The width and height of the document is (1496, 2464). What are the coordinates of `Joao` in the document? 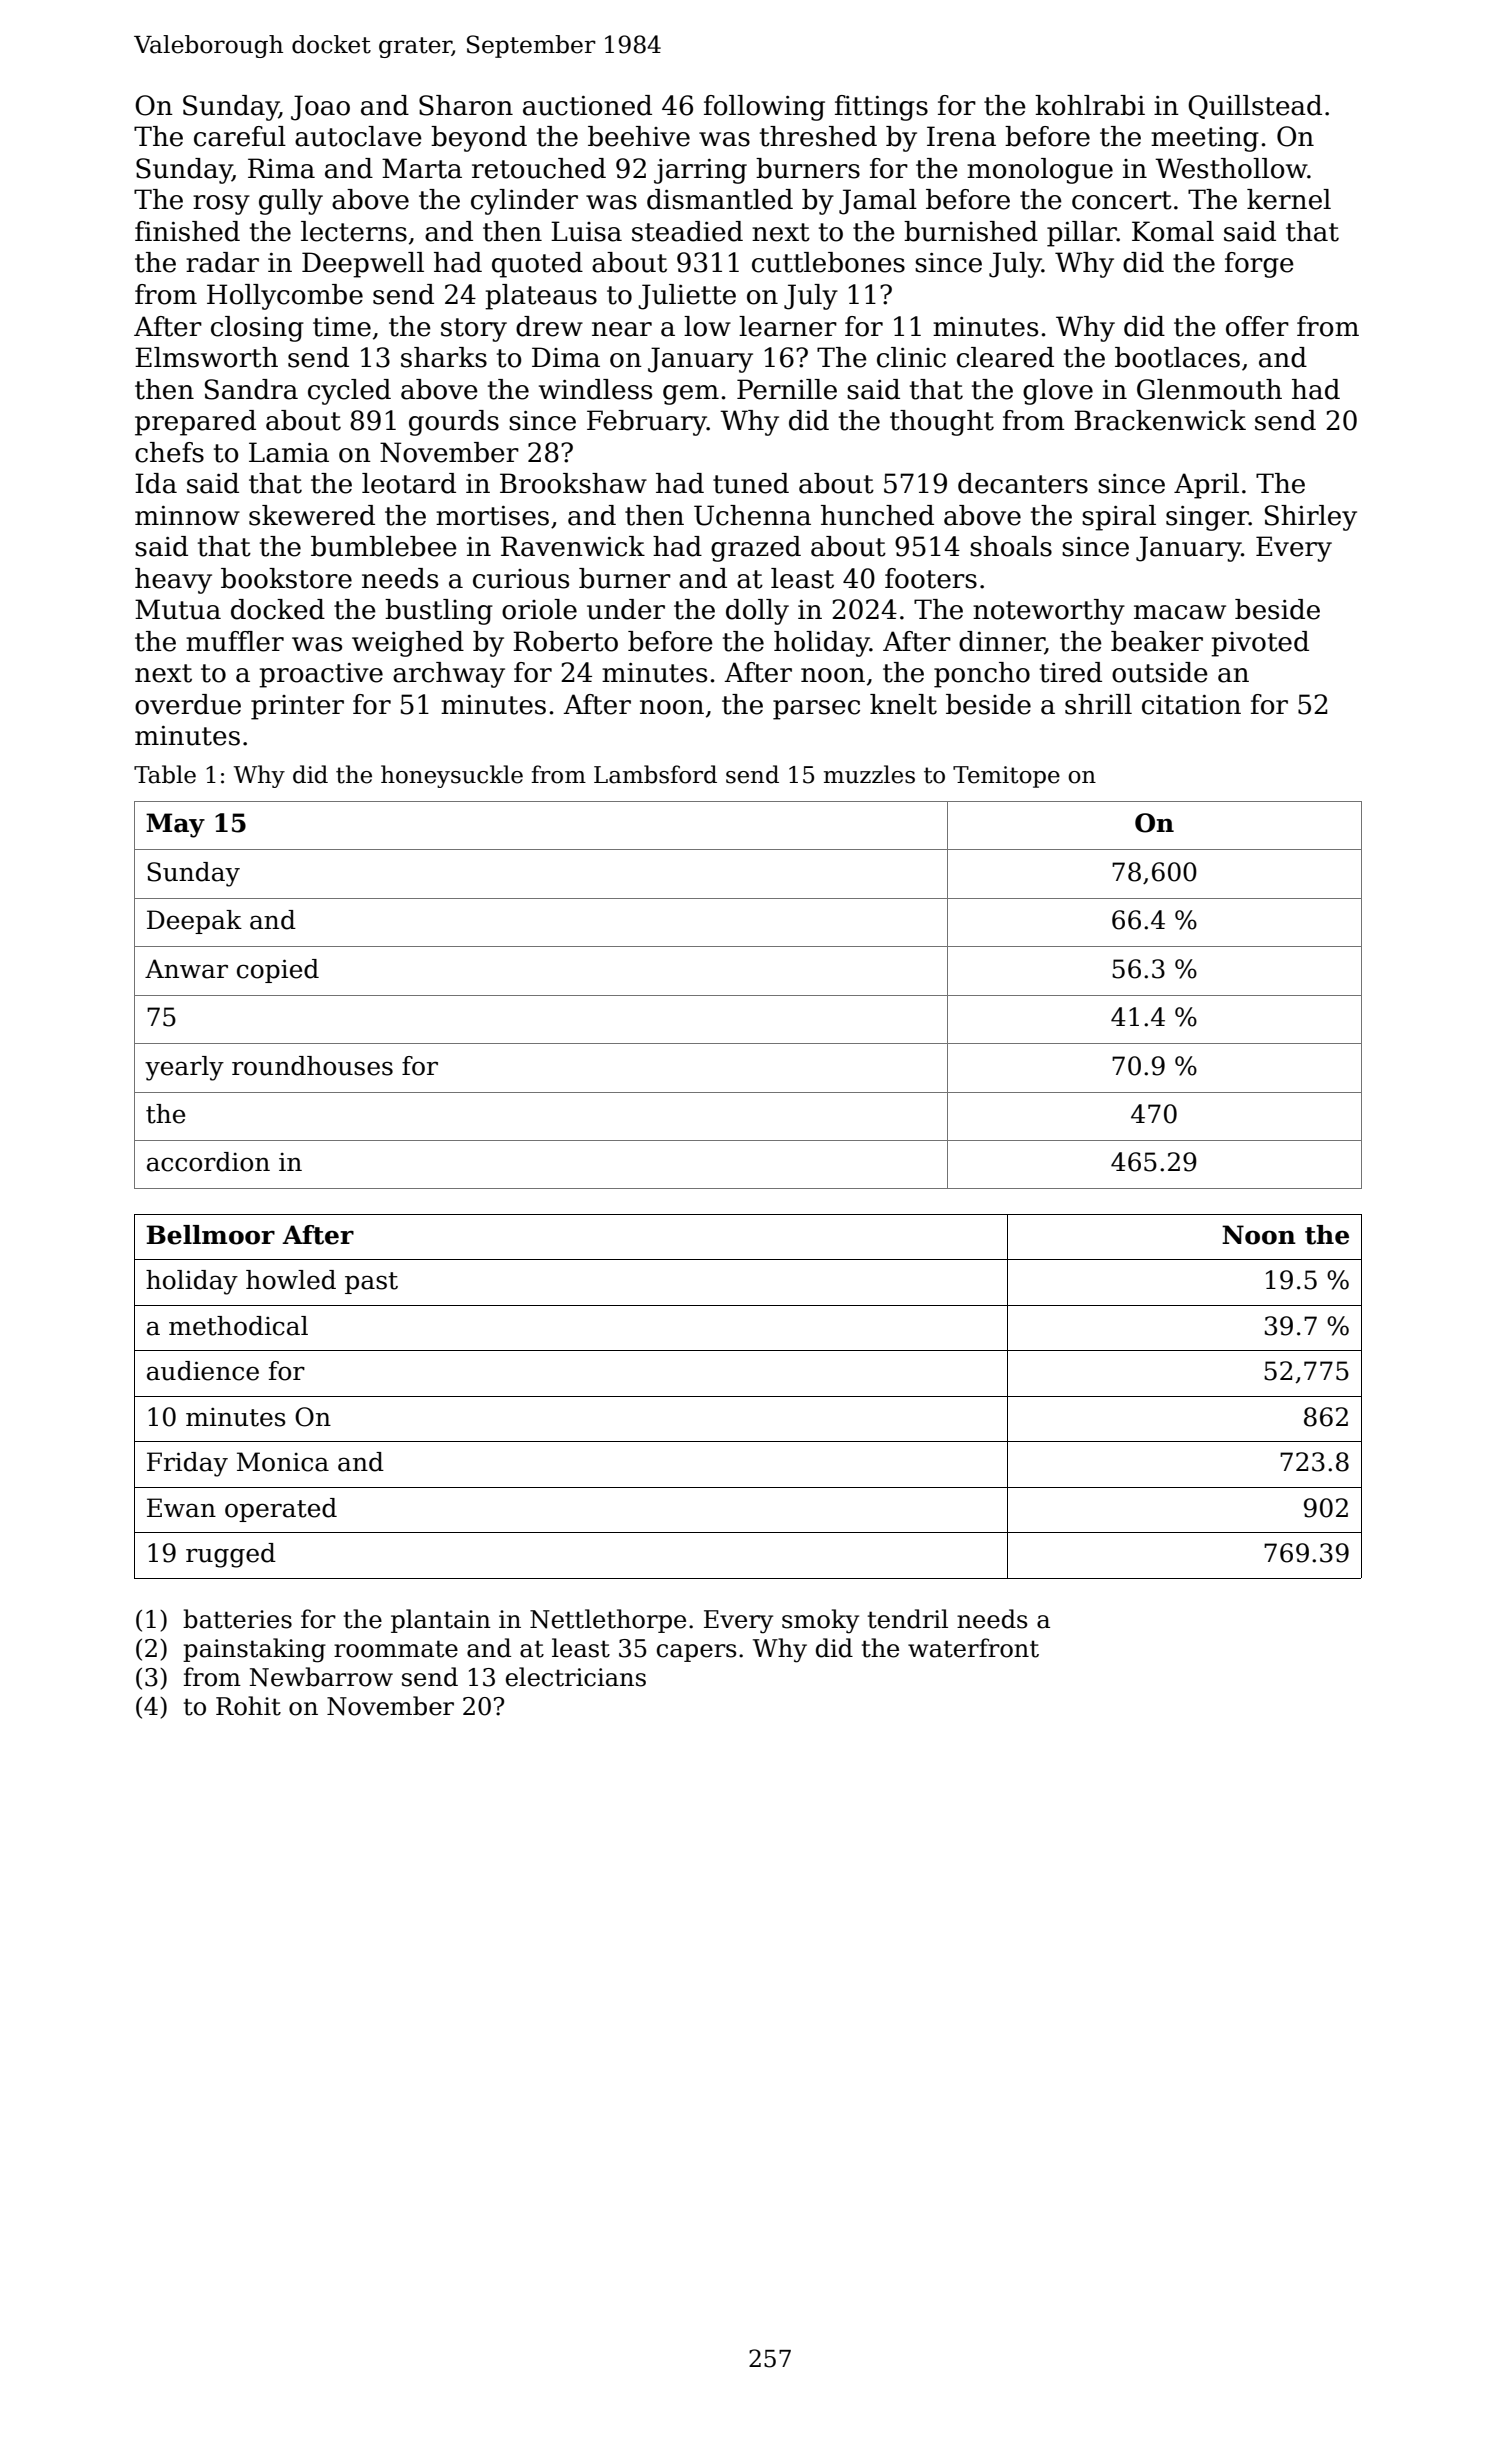 It's located at (320, 108).
